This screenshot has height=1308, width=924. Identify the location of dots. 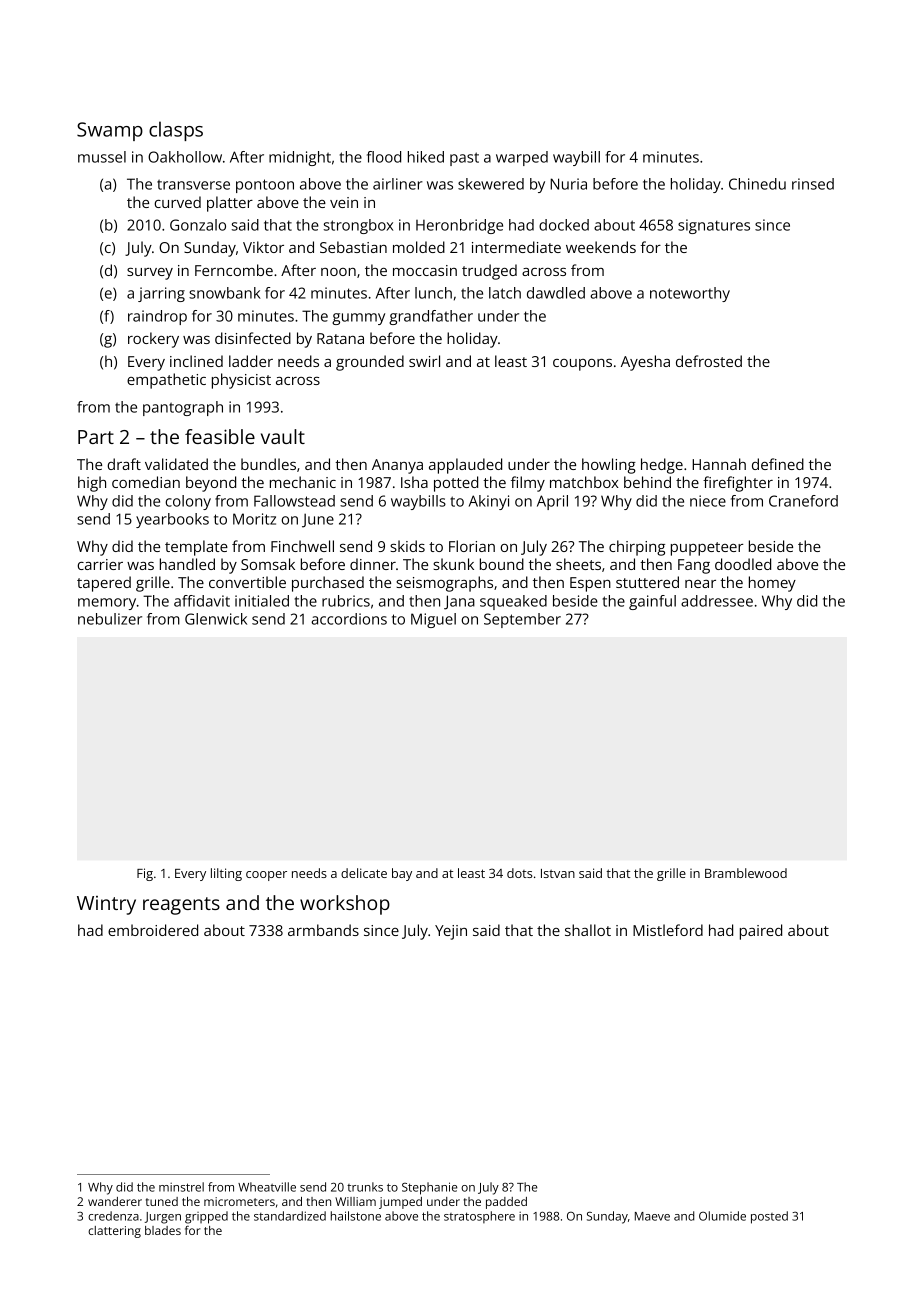
(519, 873).
